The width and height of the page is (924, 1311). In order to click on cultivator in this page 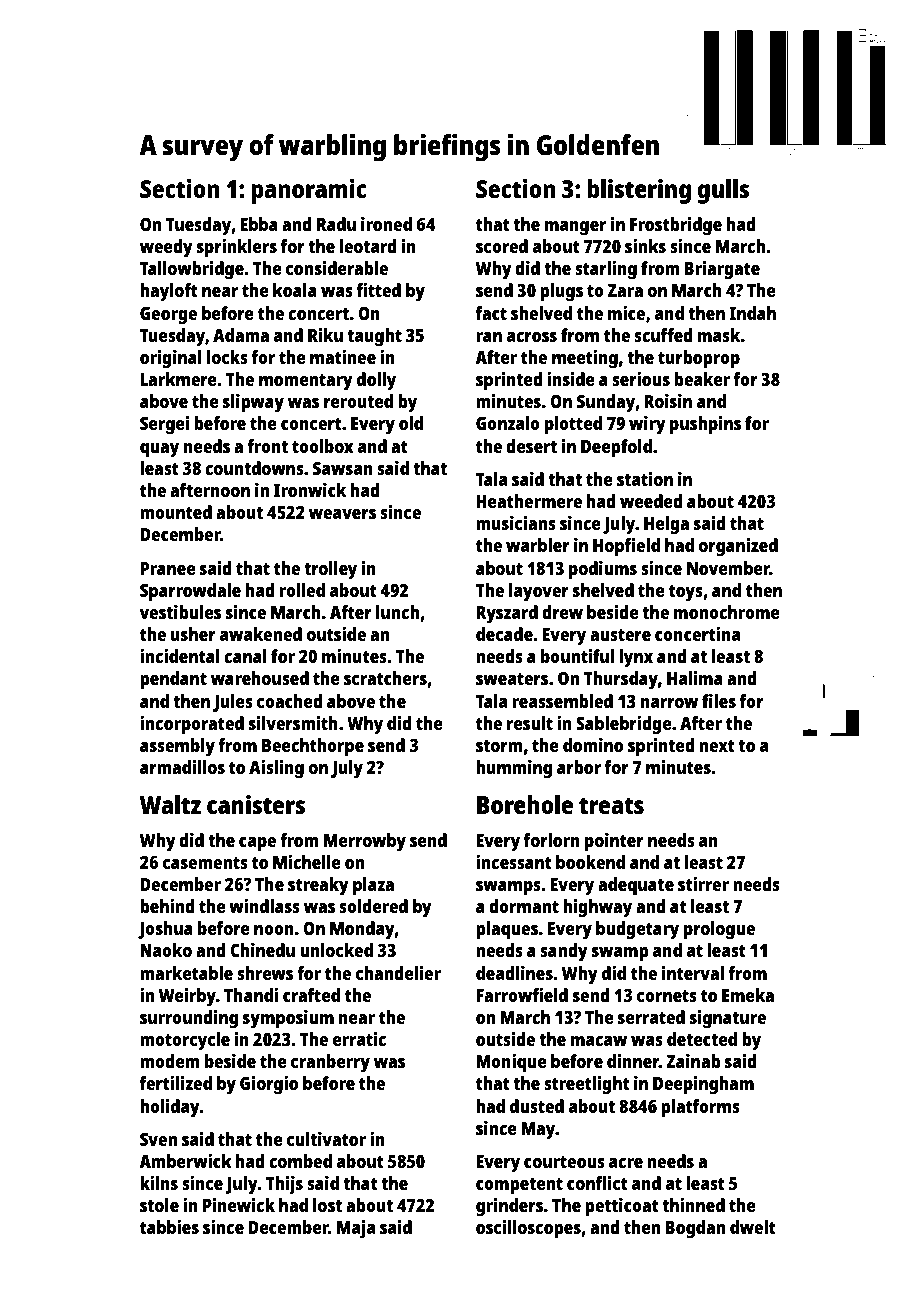, I will do `click(326, 1139)`.
